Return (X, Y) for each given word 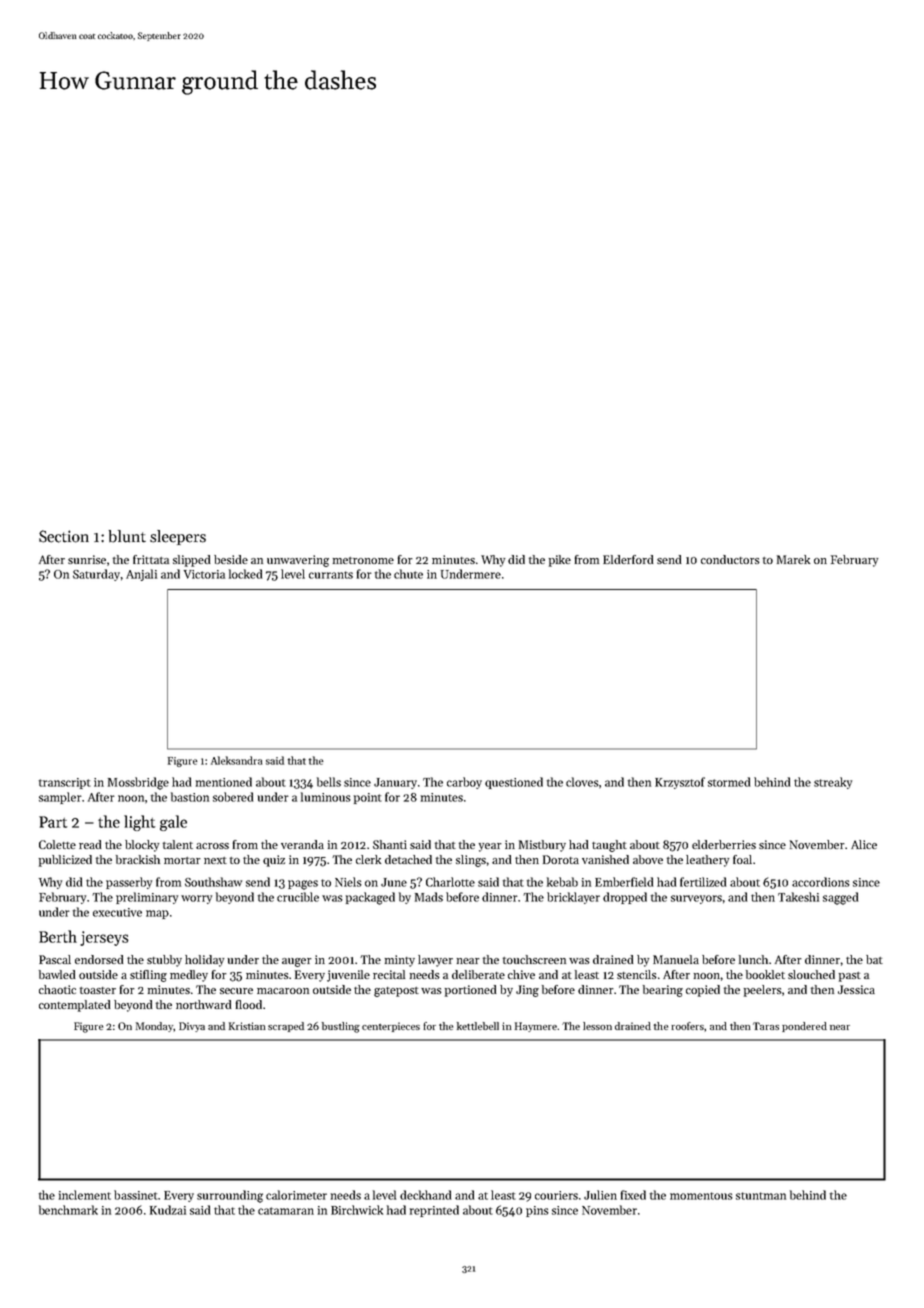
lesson (597, 1026)
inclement (85, 1195)
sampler (60, 798)
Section (64, 536)
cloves (582, 782)
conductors (730, 559)
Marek (793, 559)
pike (560, 561)
